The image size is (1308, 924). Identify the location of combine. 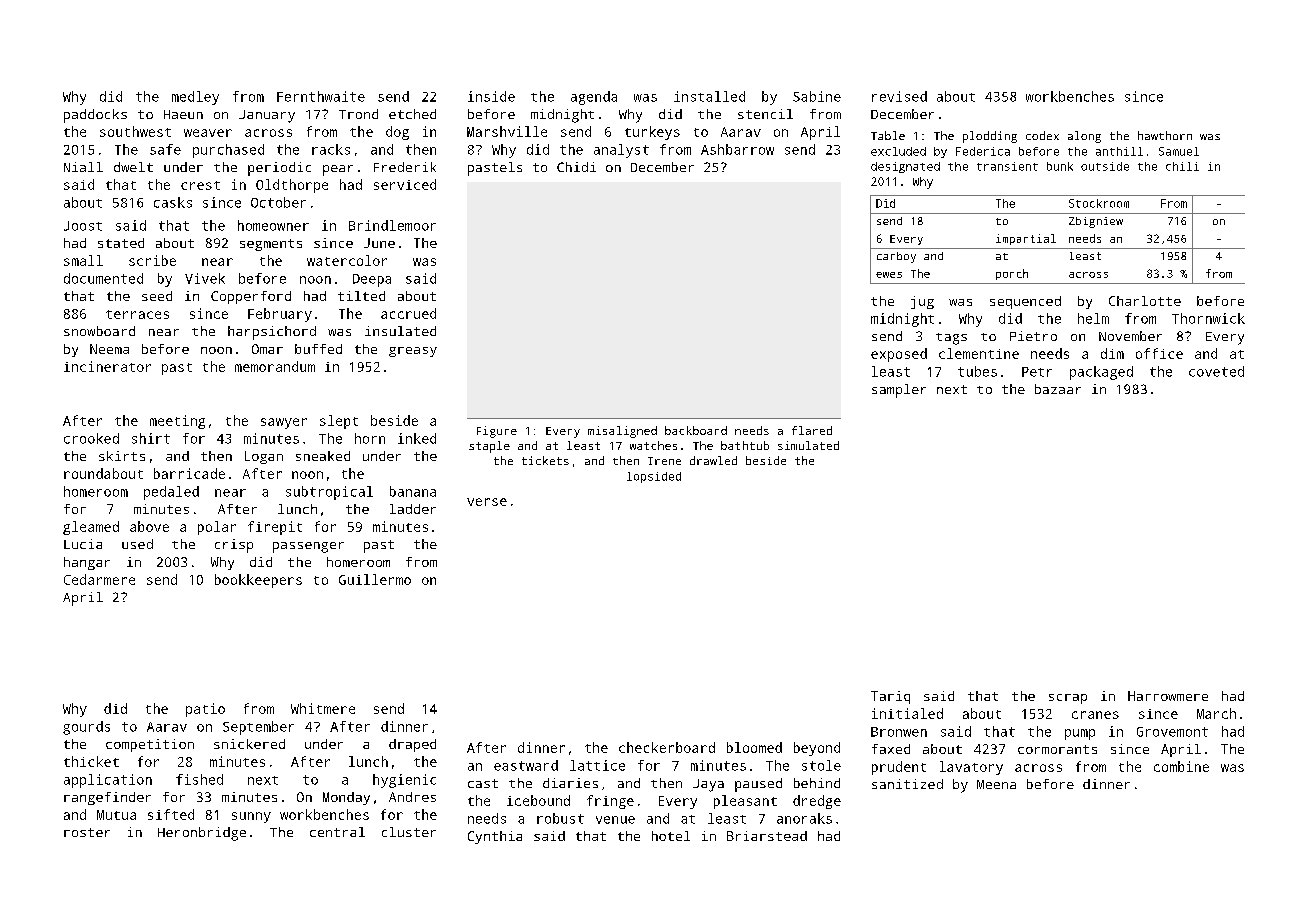
(1181, 766).
